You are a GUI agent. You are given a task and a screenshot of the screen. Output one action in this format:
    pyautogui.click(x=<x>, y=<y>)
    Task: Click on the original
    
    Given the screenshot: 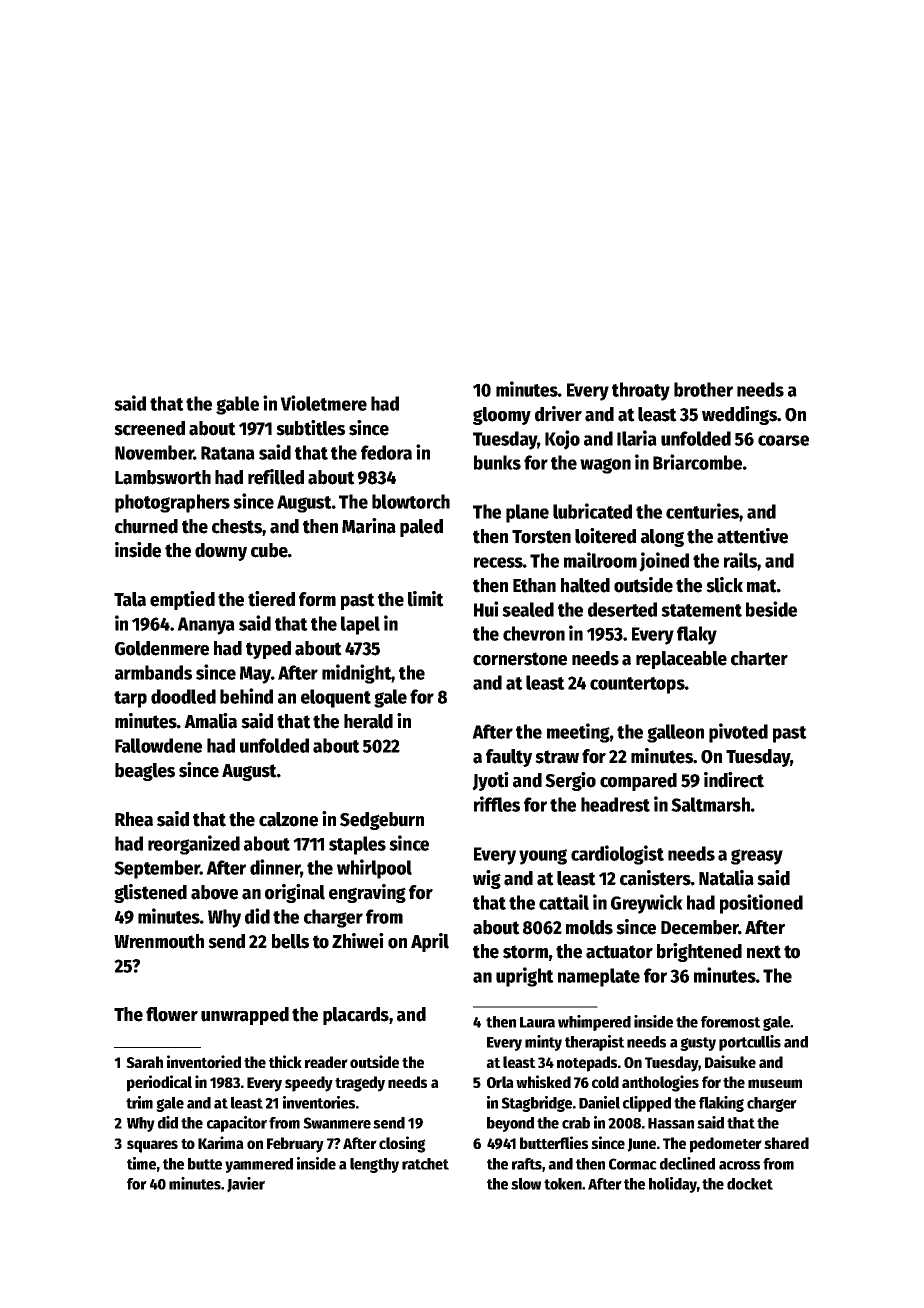 What is the action you would take?
    pyautogui.click(x=295, y=893)
